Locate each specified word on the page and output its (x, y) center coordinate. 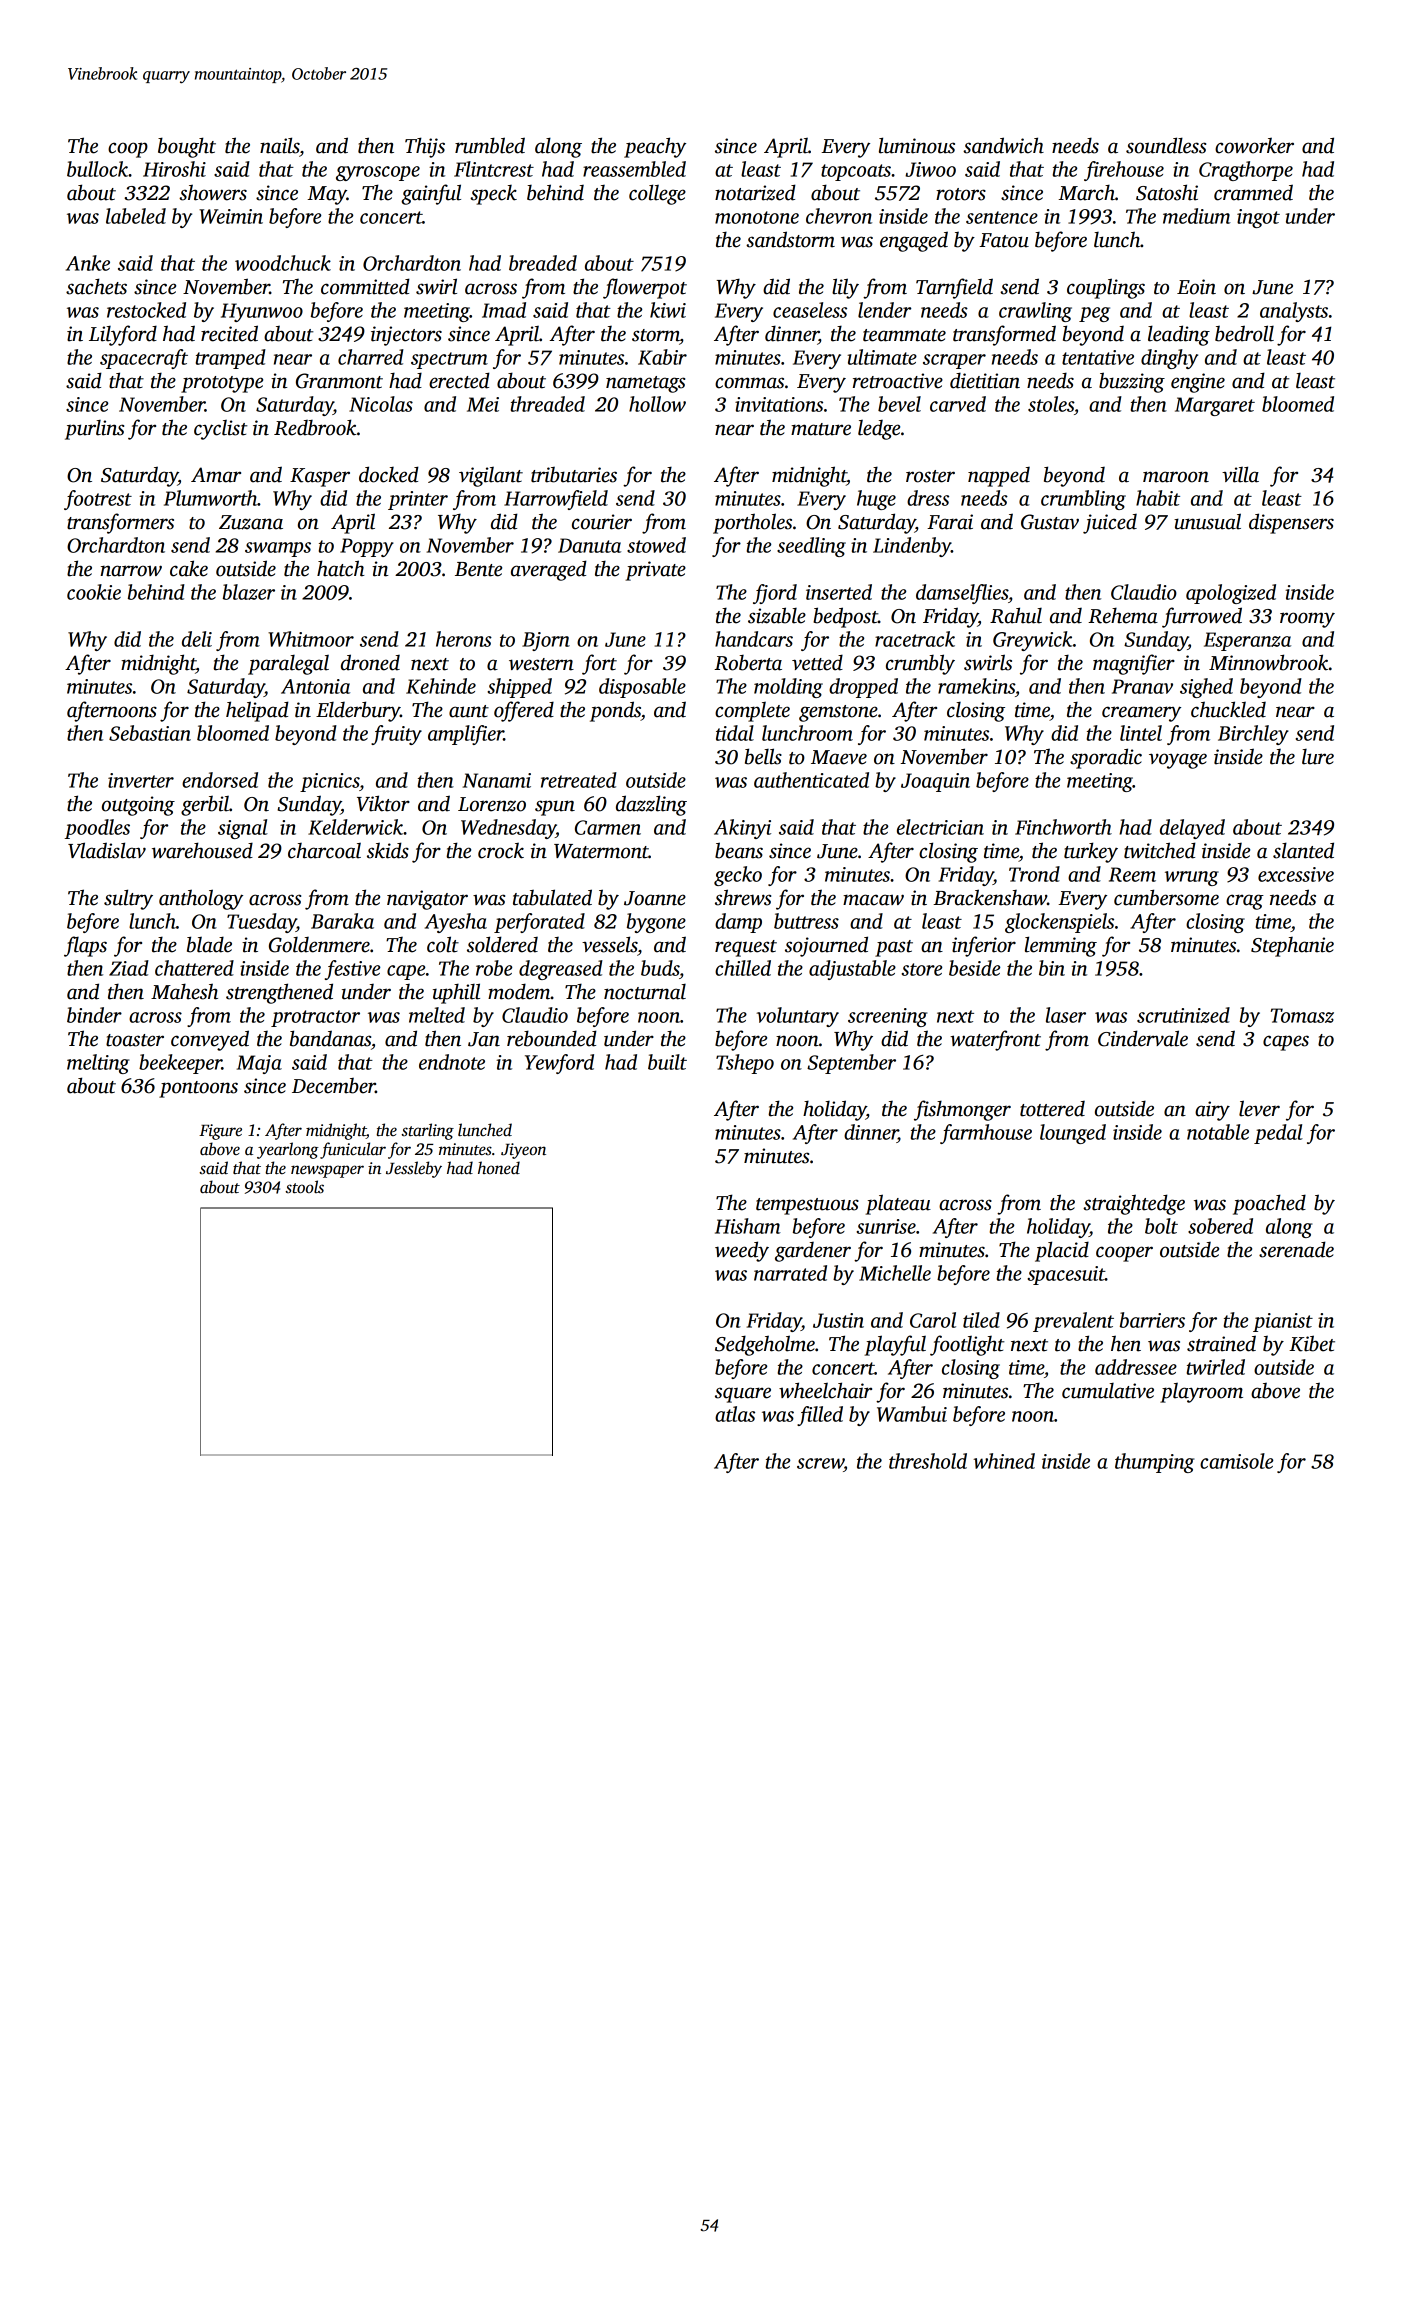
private (655, 571)
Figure (220, 1132)
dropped (863, 688)
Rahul (1016, 615)
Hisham (748, 1226)
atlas (735, 1414)
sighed (1206, 688)
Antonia (315, 686)
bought (187, 147)
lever (1259, 1108)
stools (304, 1187)
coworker (1254, 145)
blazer (249, 592)
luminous (917, 145)
